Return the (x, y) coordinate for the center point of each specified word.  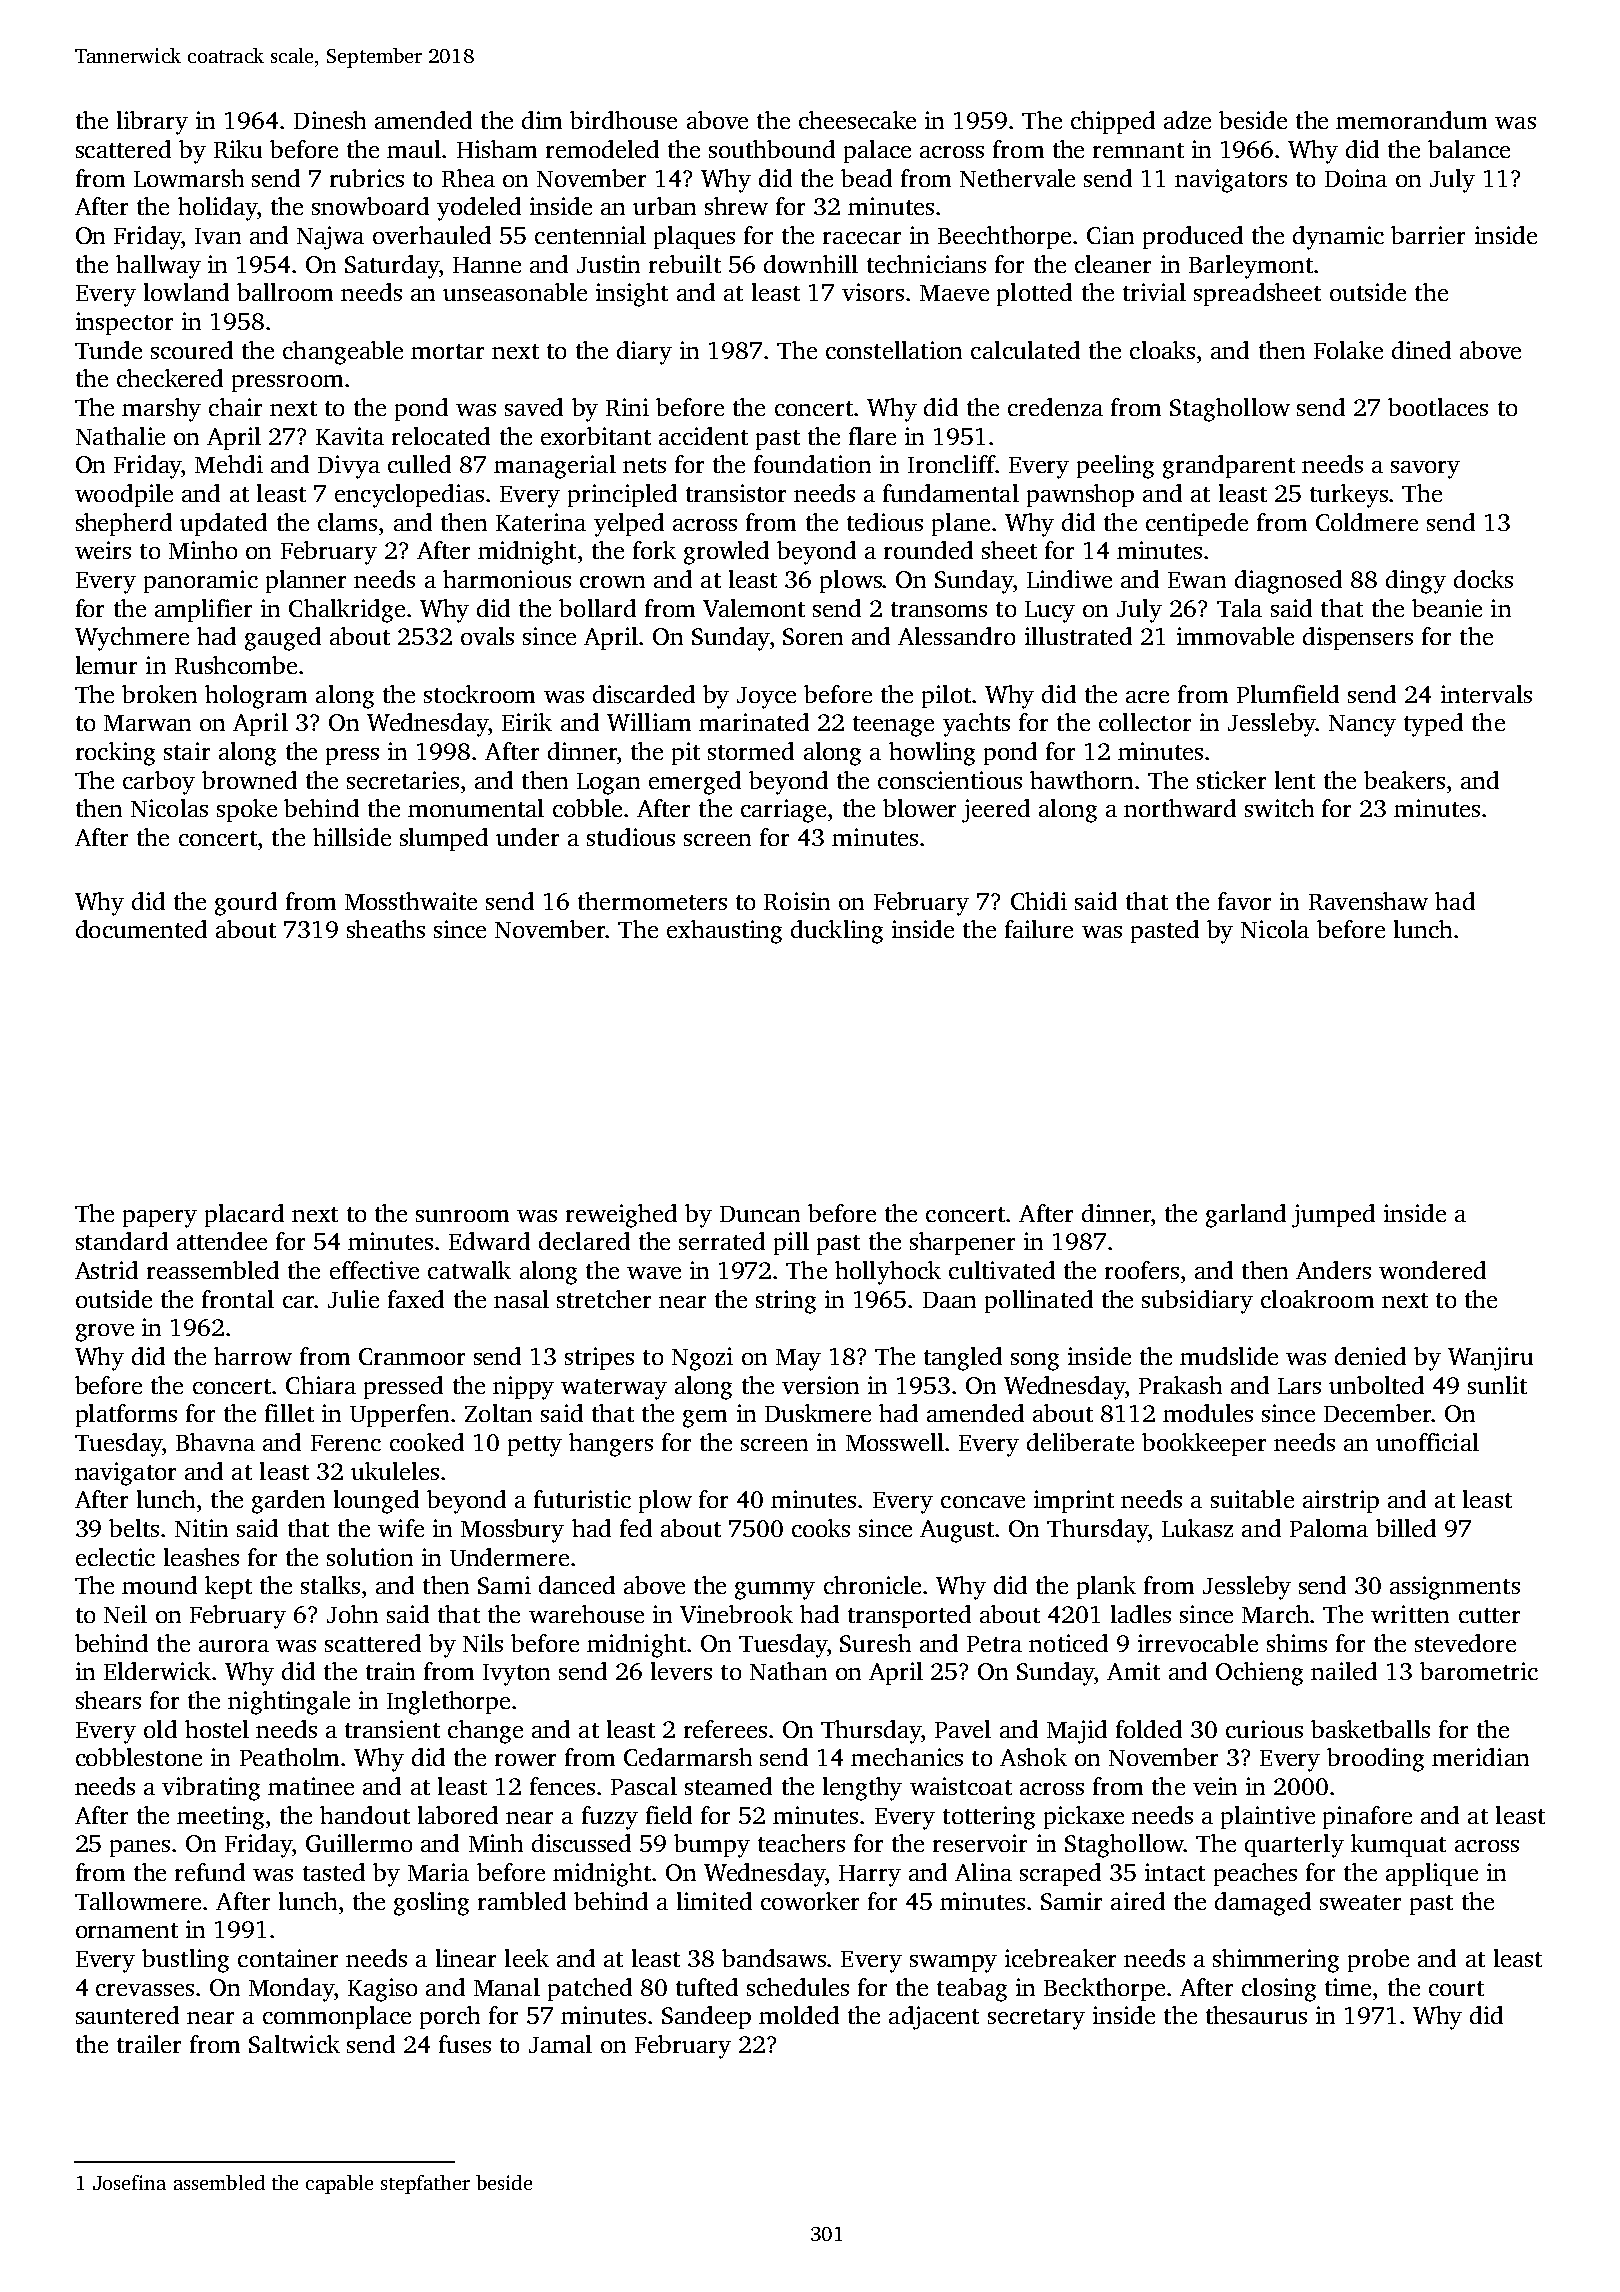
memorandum (1411, 120)
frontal (238, 1299)
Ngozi (702, 1359)
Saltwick (294, 2044)
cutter (1489, 1615)
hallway (158, 267)
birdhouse (623, 120)
